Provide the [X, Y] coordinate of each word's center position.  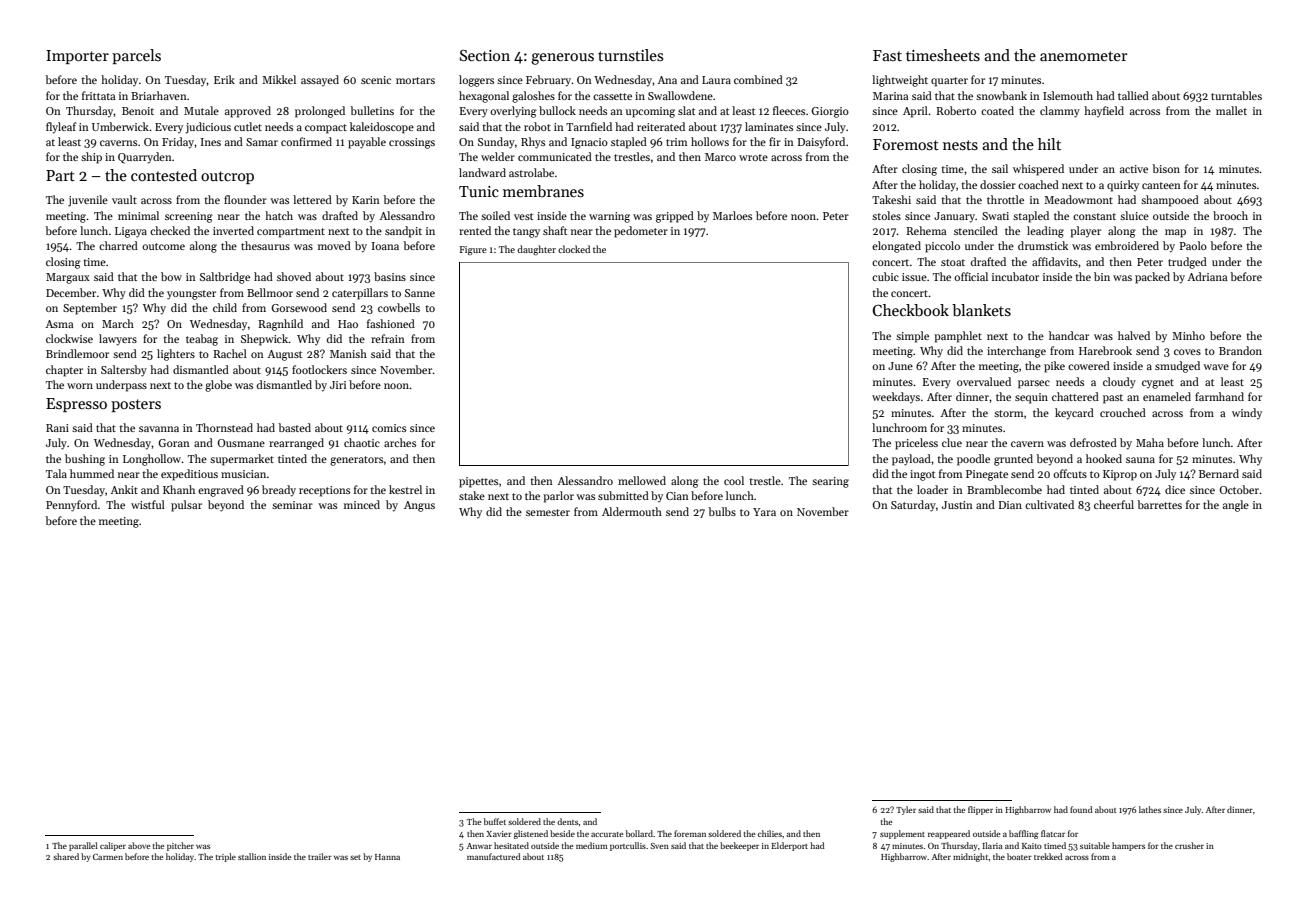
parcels [136, 56]
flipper [980, 810]
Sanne [420, 293]
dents [568, 821]
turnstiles [630, 55]
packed [1152, 278]
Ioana [385, 246]
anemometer [1083, 56]
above [139, 845]
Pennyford [71, 506]
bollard [639, 833]
